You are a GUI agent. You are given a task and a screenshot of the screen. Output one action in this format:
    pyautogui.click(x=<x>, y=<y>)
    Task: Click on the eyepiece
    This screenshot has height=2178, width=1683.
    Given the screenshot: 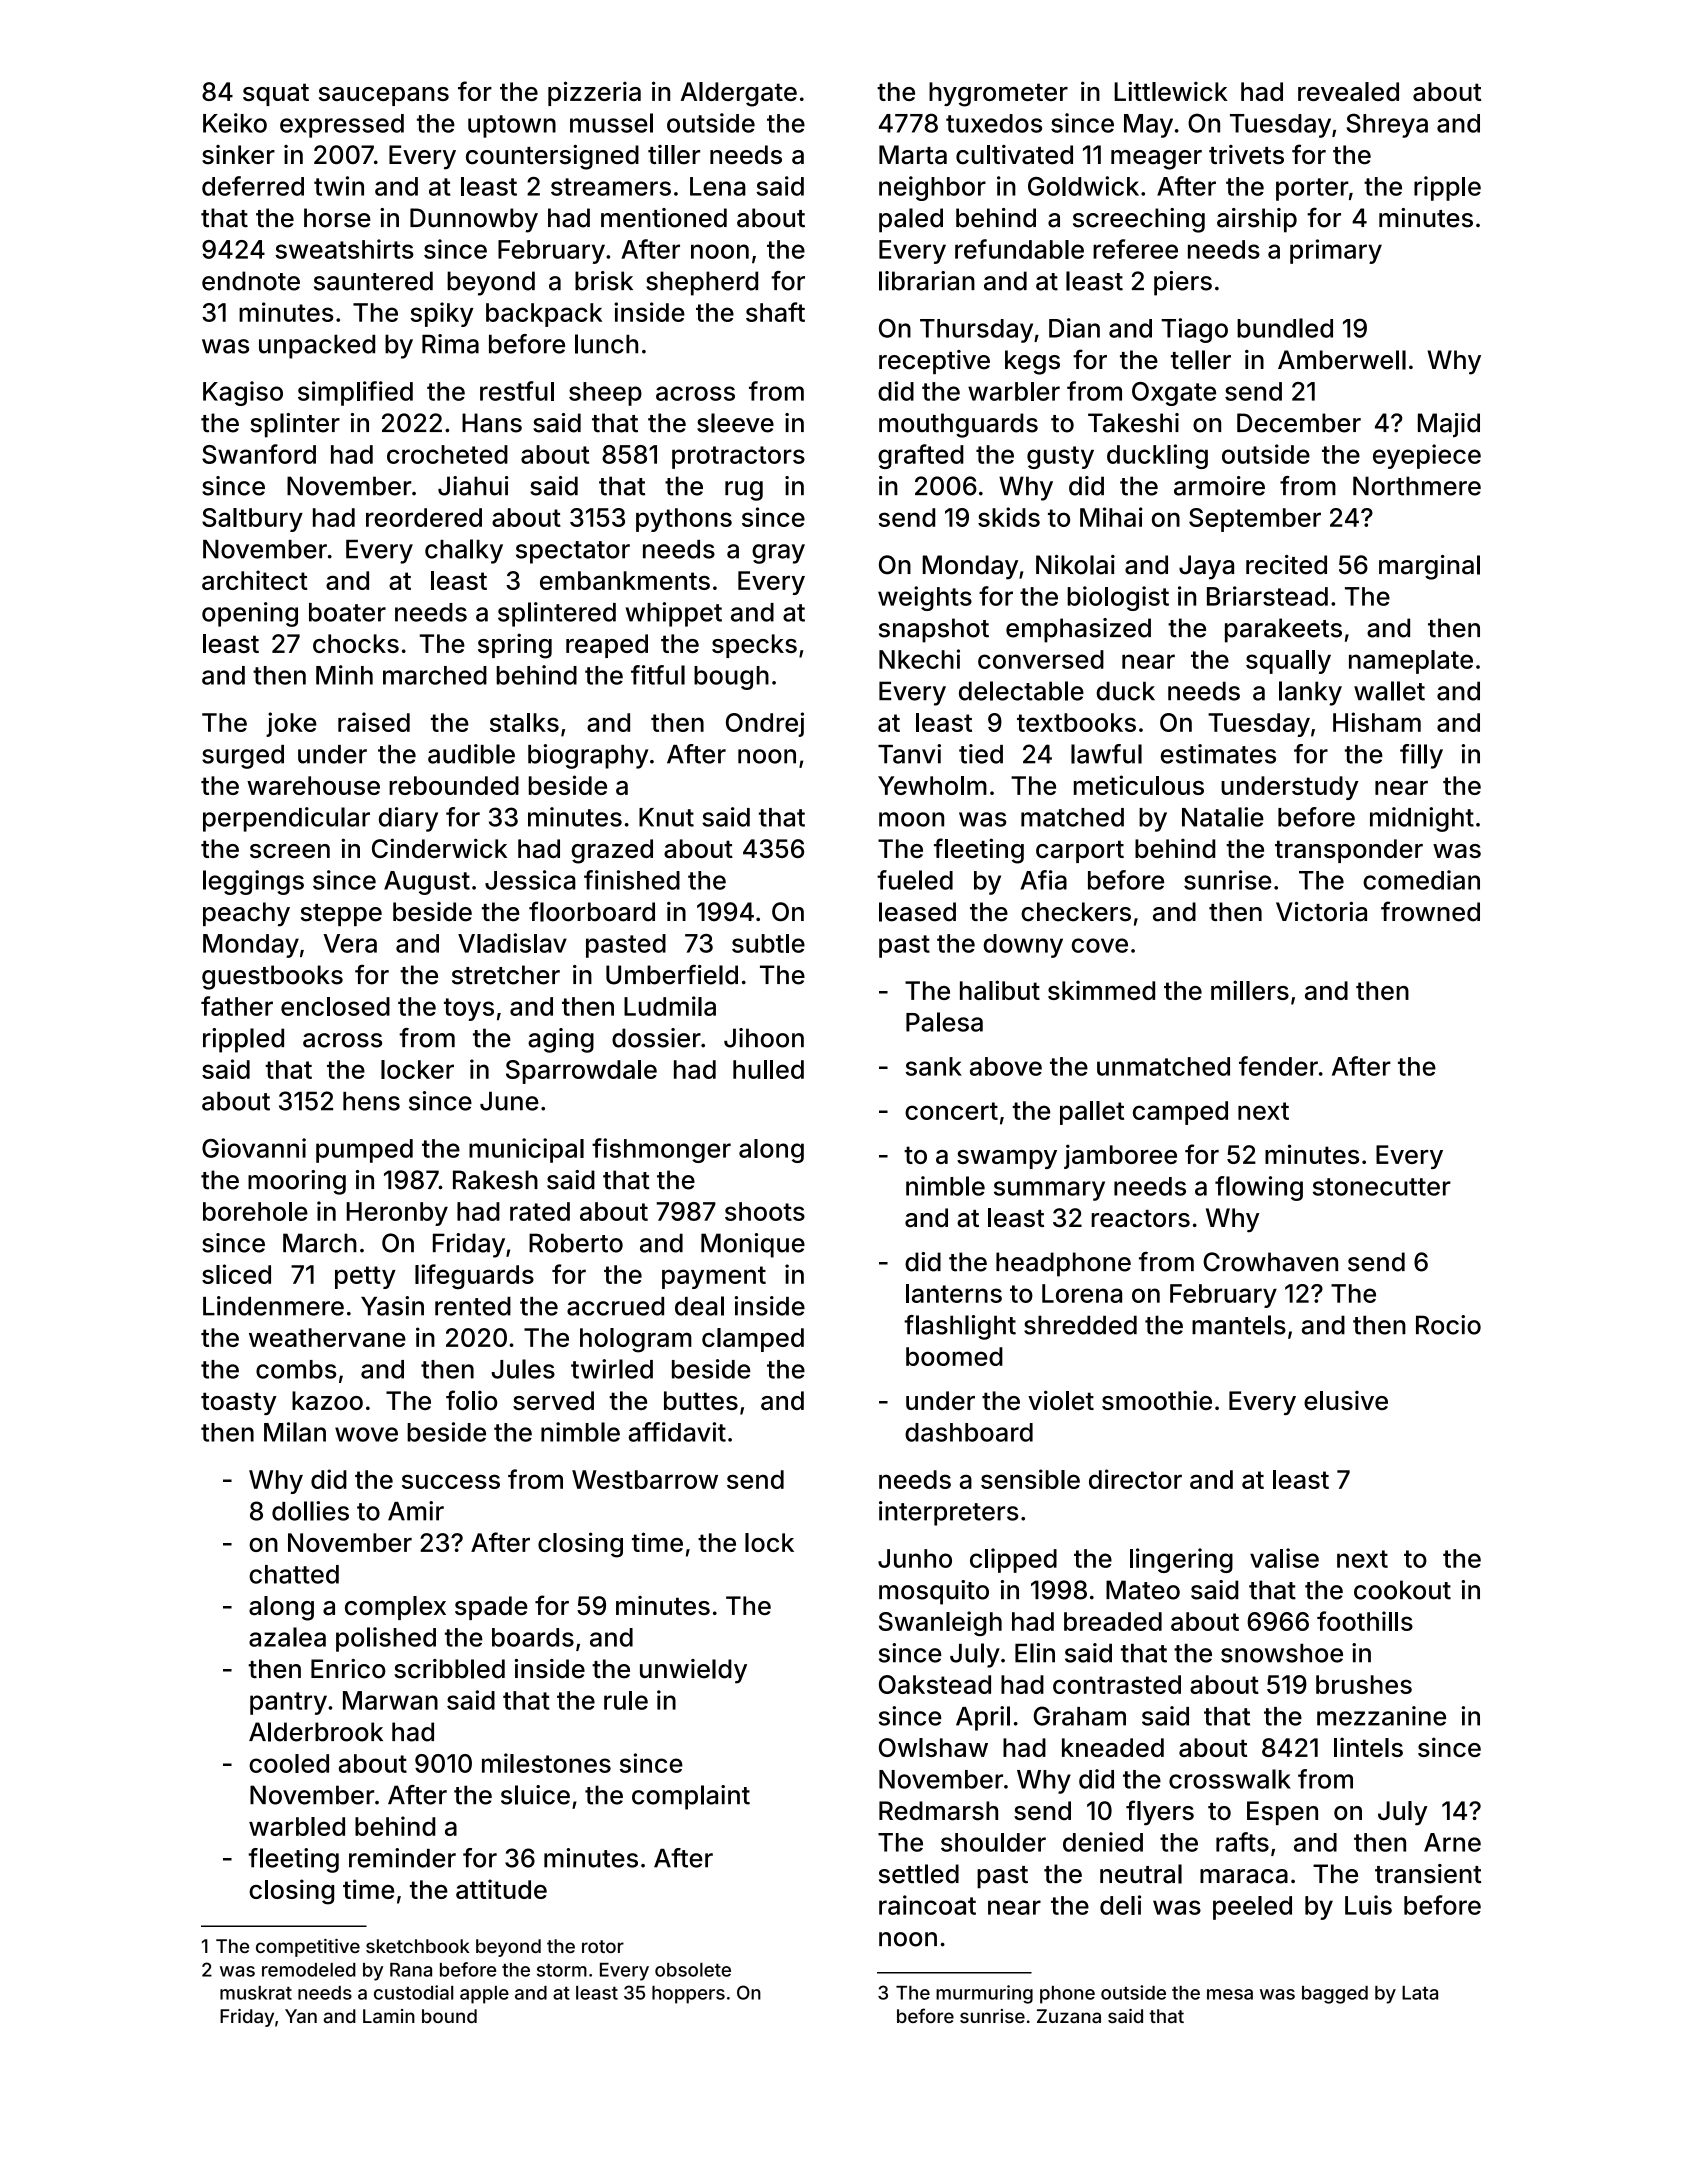 What is the action you would take?
    pyautogui.click(x=1427, y=456)
